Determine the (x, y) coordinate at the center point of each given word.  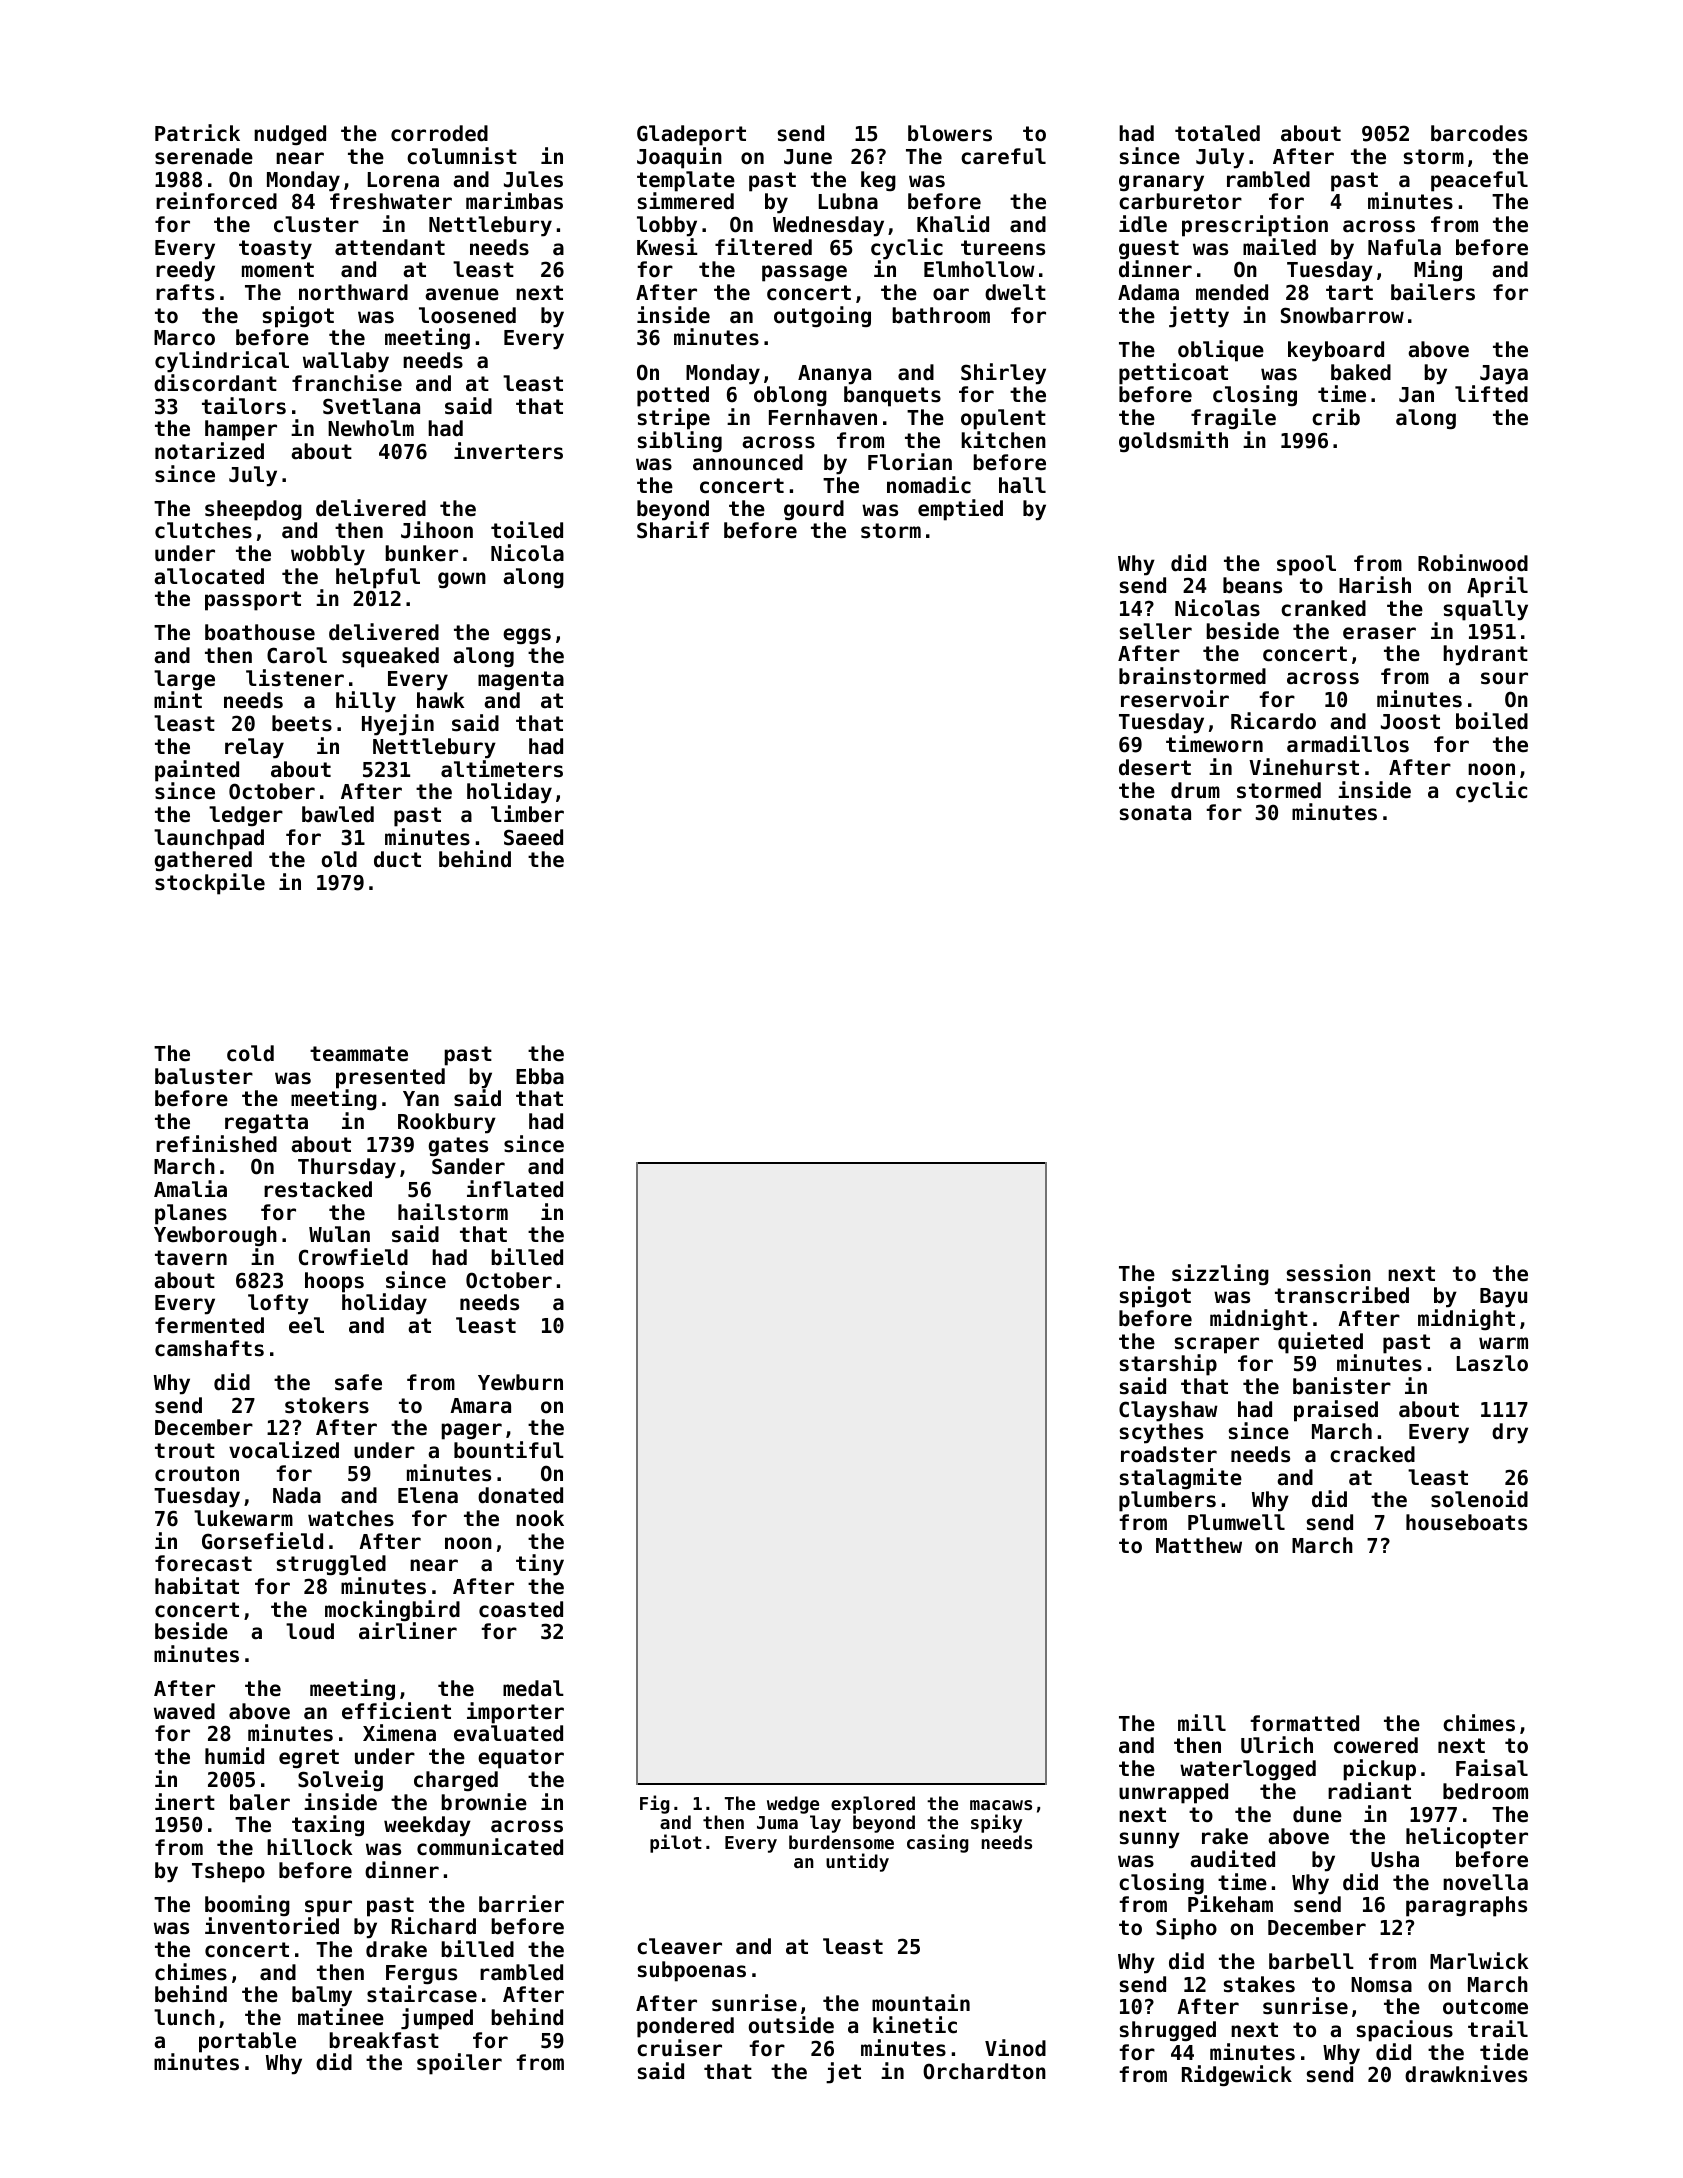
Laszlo (1492, 1363)
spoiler (459, 2064)
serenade (204, 156)
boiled (1492, 721)
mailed (1279, 247)
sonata (1155, 813)
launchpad (209, 839)
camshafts (209, 1348)
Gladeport (691, 135)
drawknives (1466, 2074)
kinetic (915, 2025)
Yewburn (520, 1382)
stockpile (210, 884)
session (1329, 1273)
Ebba (540, 1076)
